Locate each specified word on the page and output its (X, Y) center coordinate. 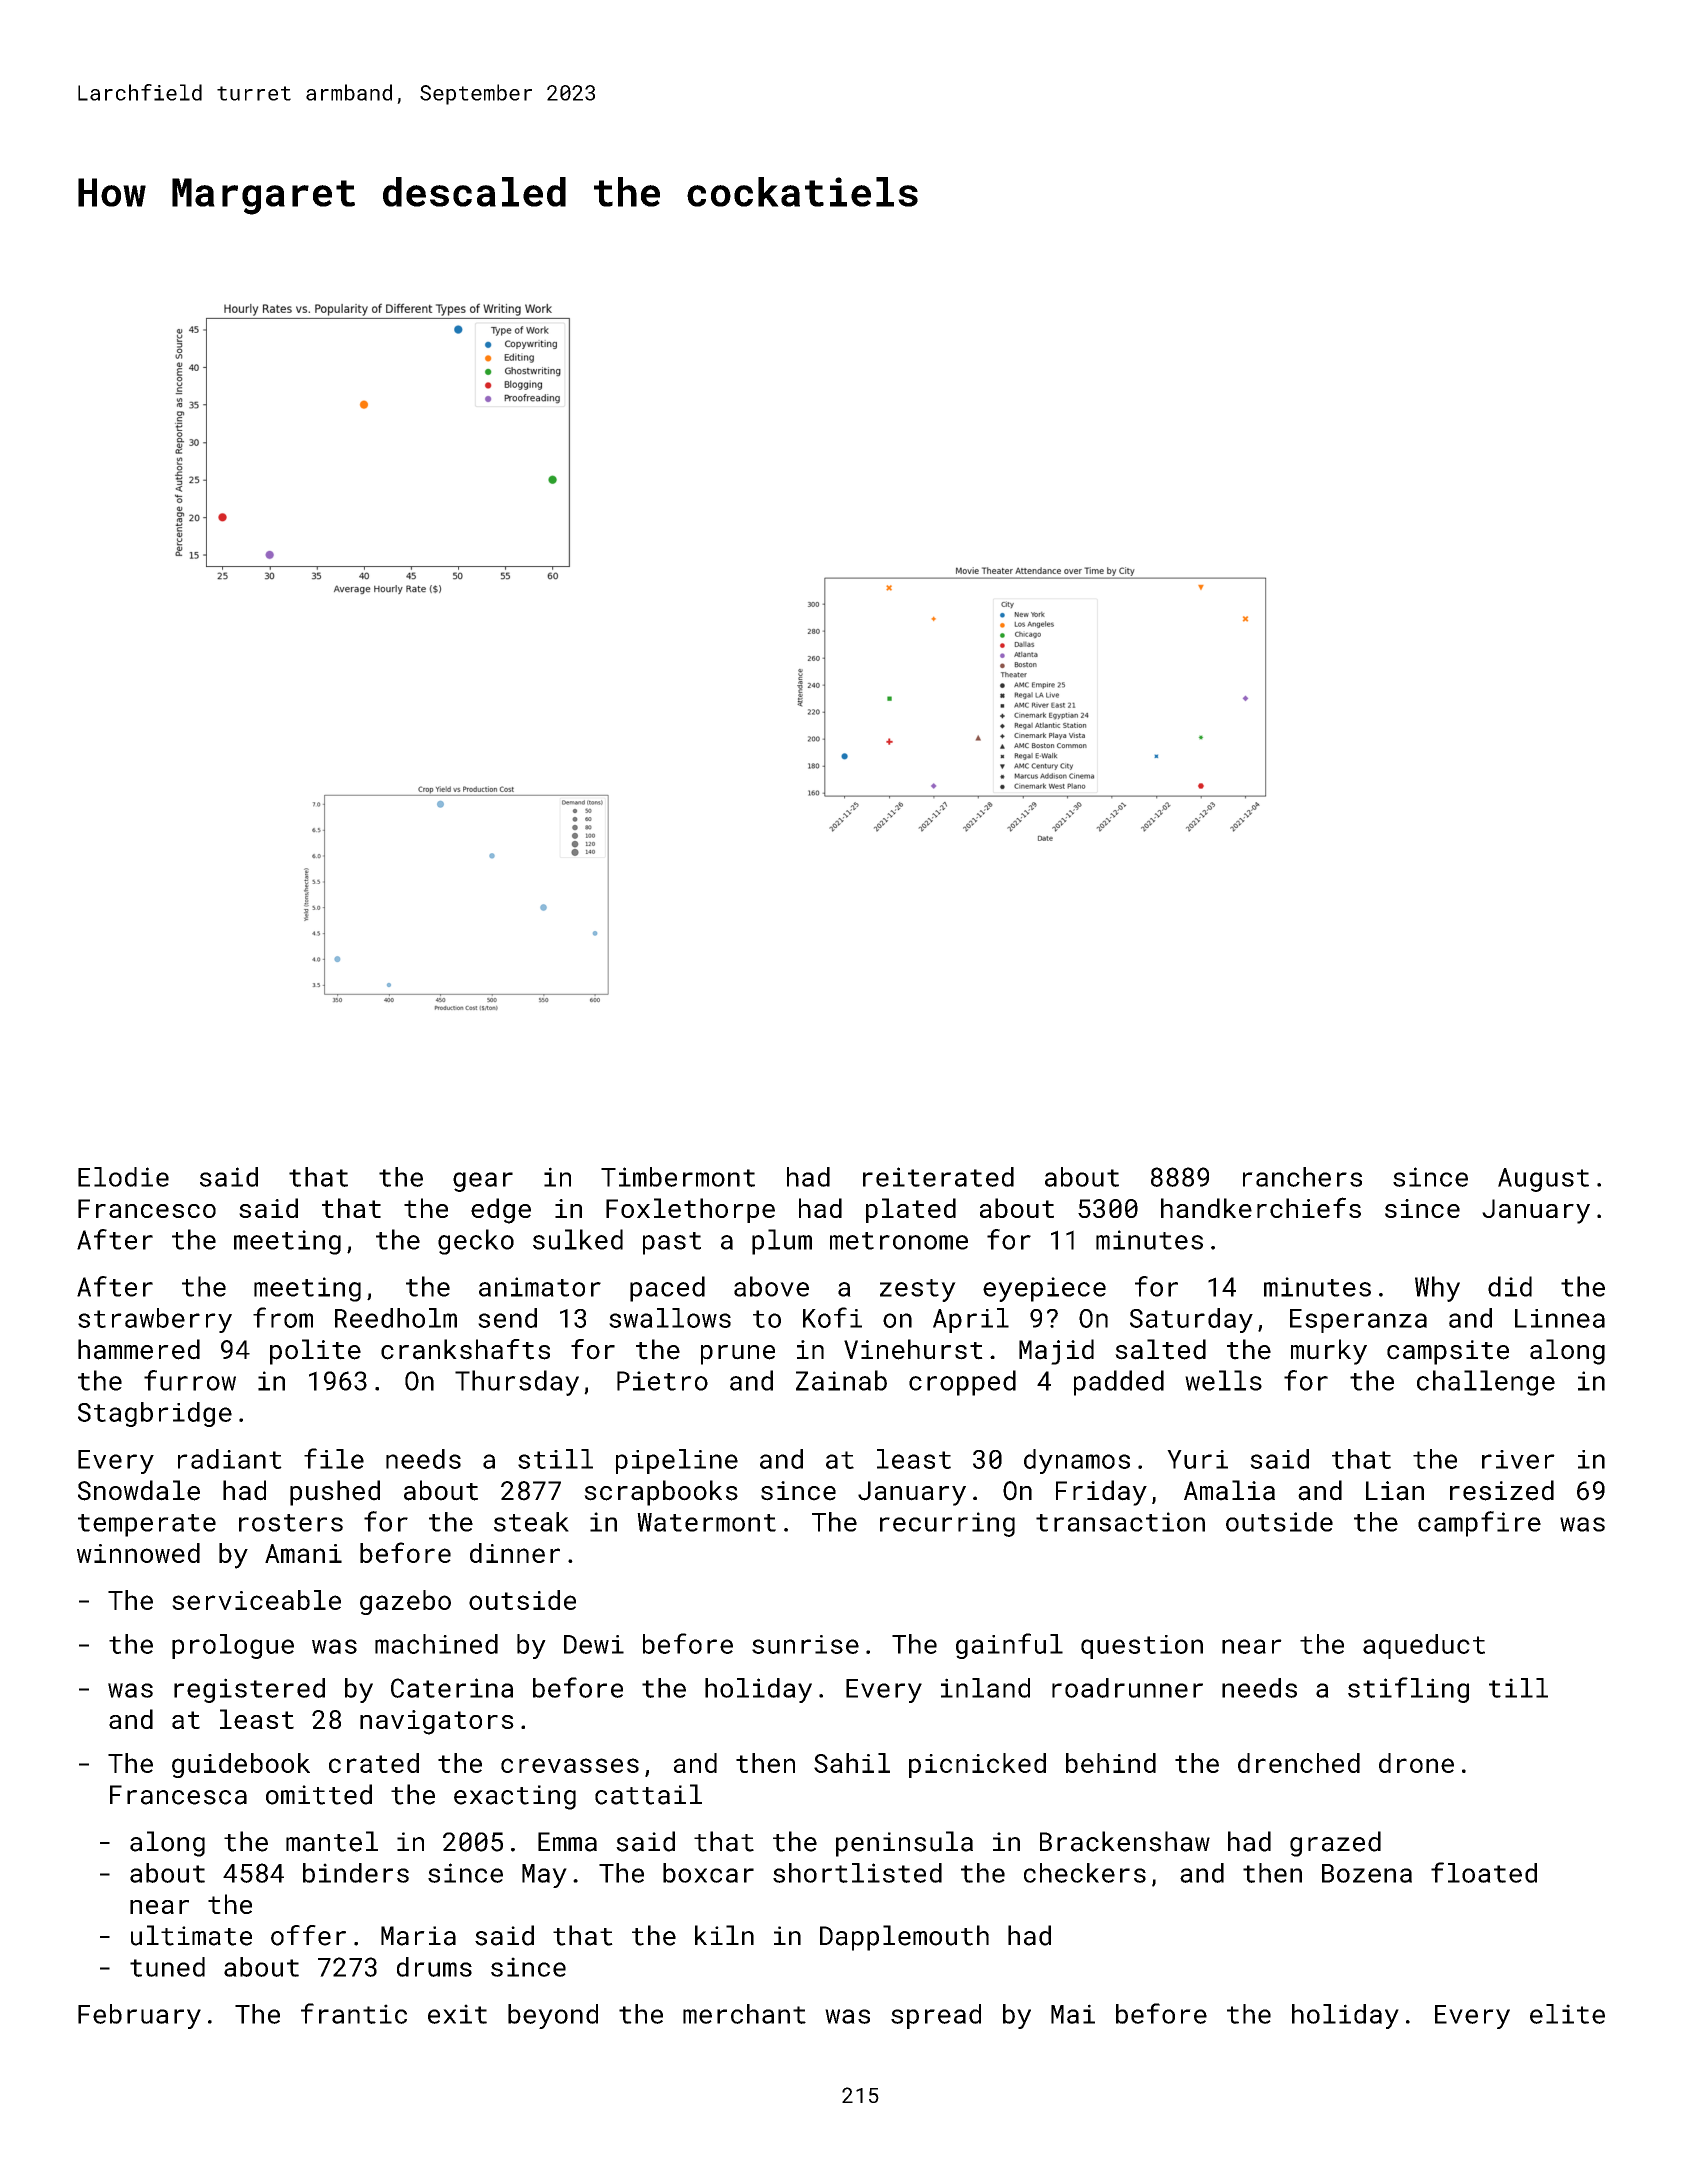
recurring (947, 1524)
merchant (744, 2014)
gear (483, 1182)
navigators (437, 1722)
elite (1567, 2014)
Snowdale (139, 1490)
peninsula (904, 1844)
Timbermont (678, 1177)
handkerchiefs (1261, 1207)
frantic (354, 2013)
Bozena (1367, 1873)
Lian (1395, 1491)
